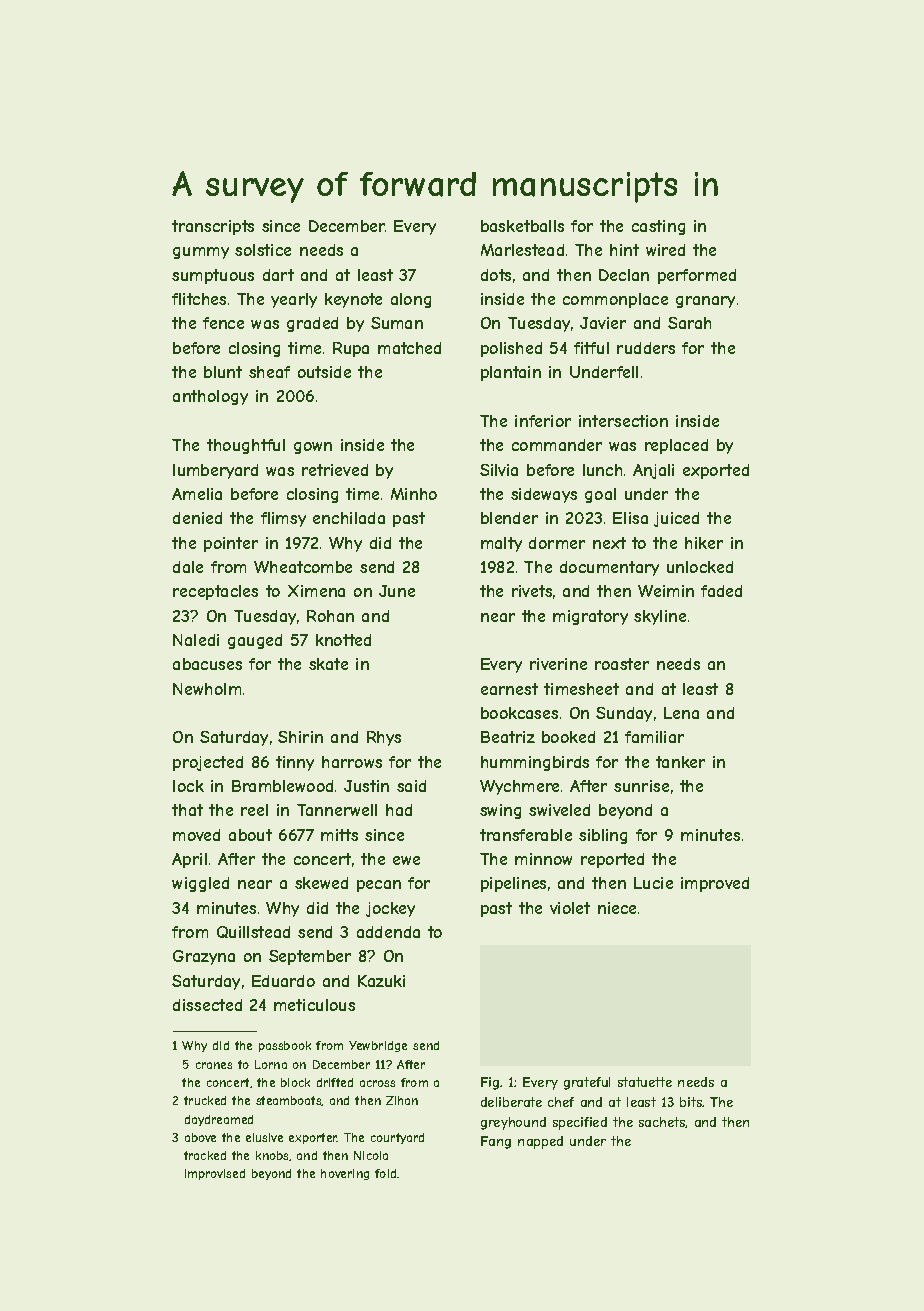 This image has height=1311, width=924. What do you see at coordinates (509, 689) in the image?
I see `earnest` at bounding box center [509, 689].
